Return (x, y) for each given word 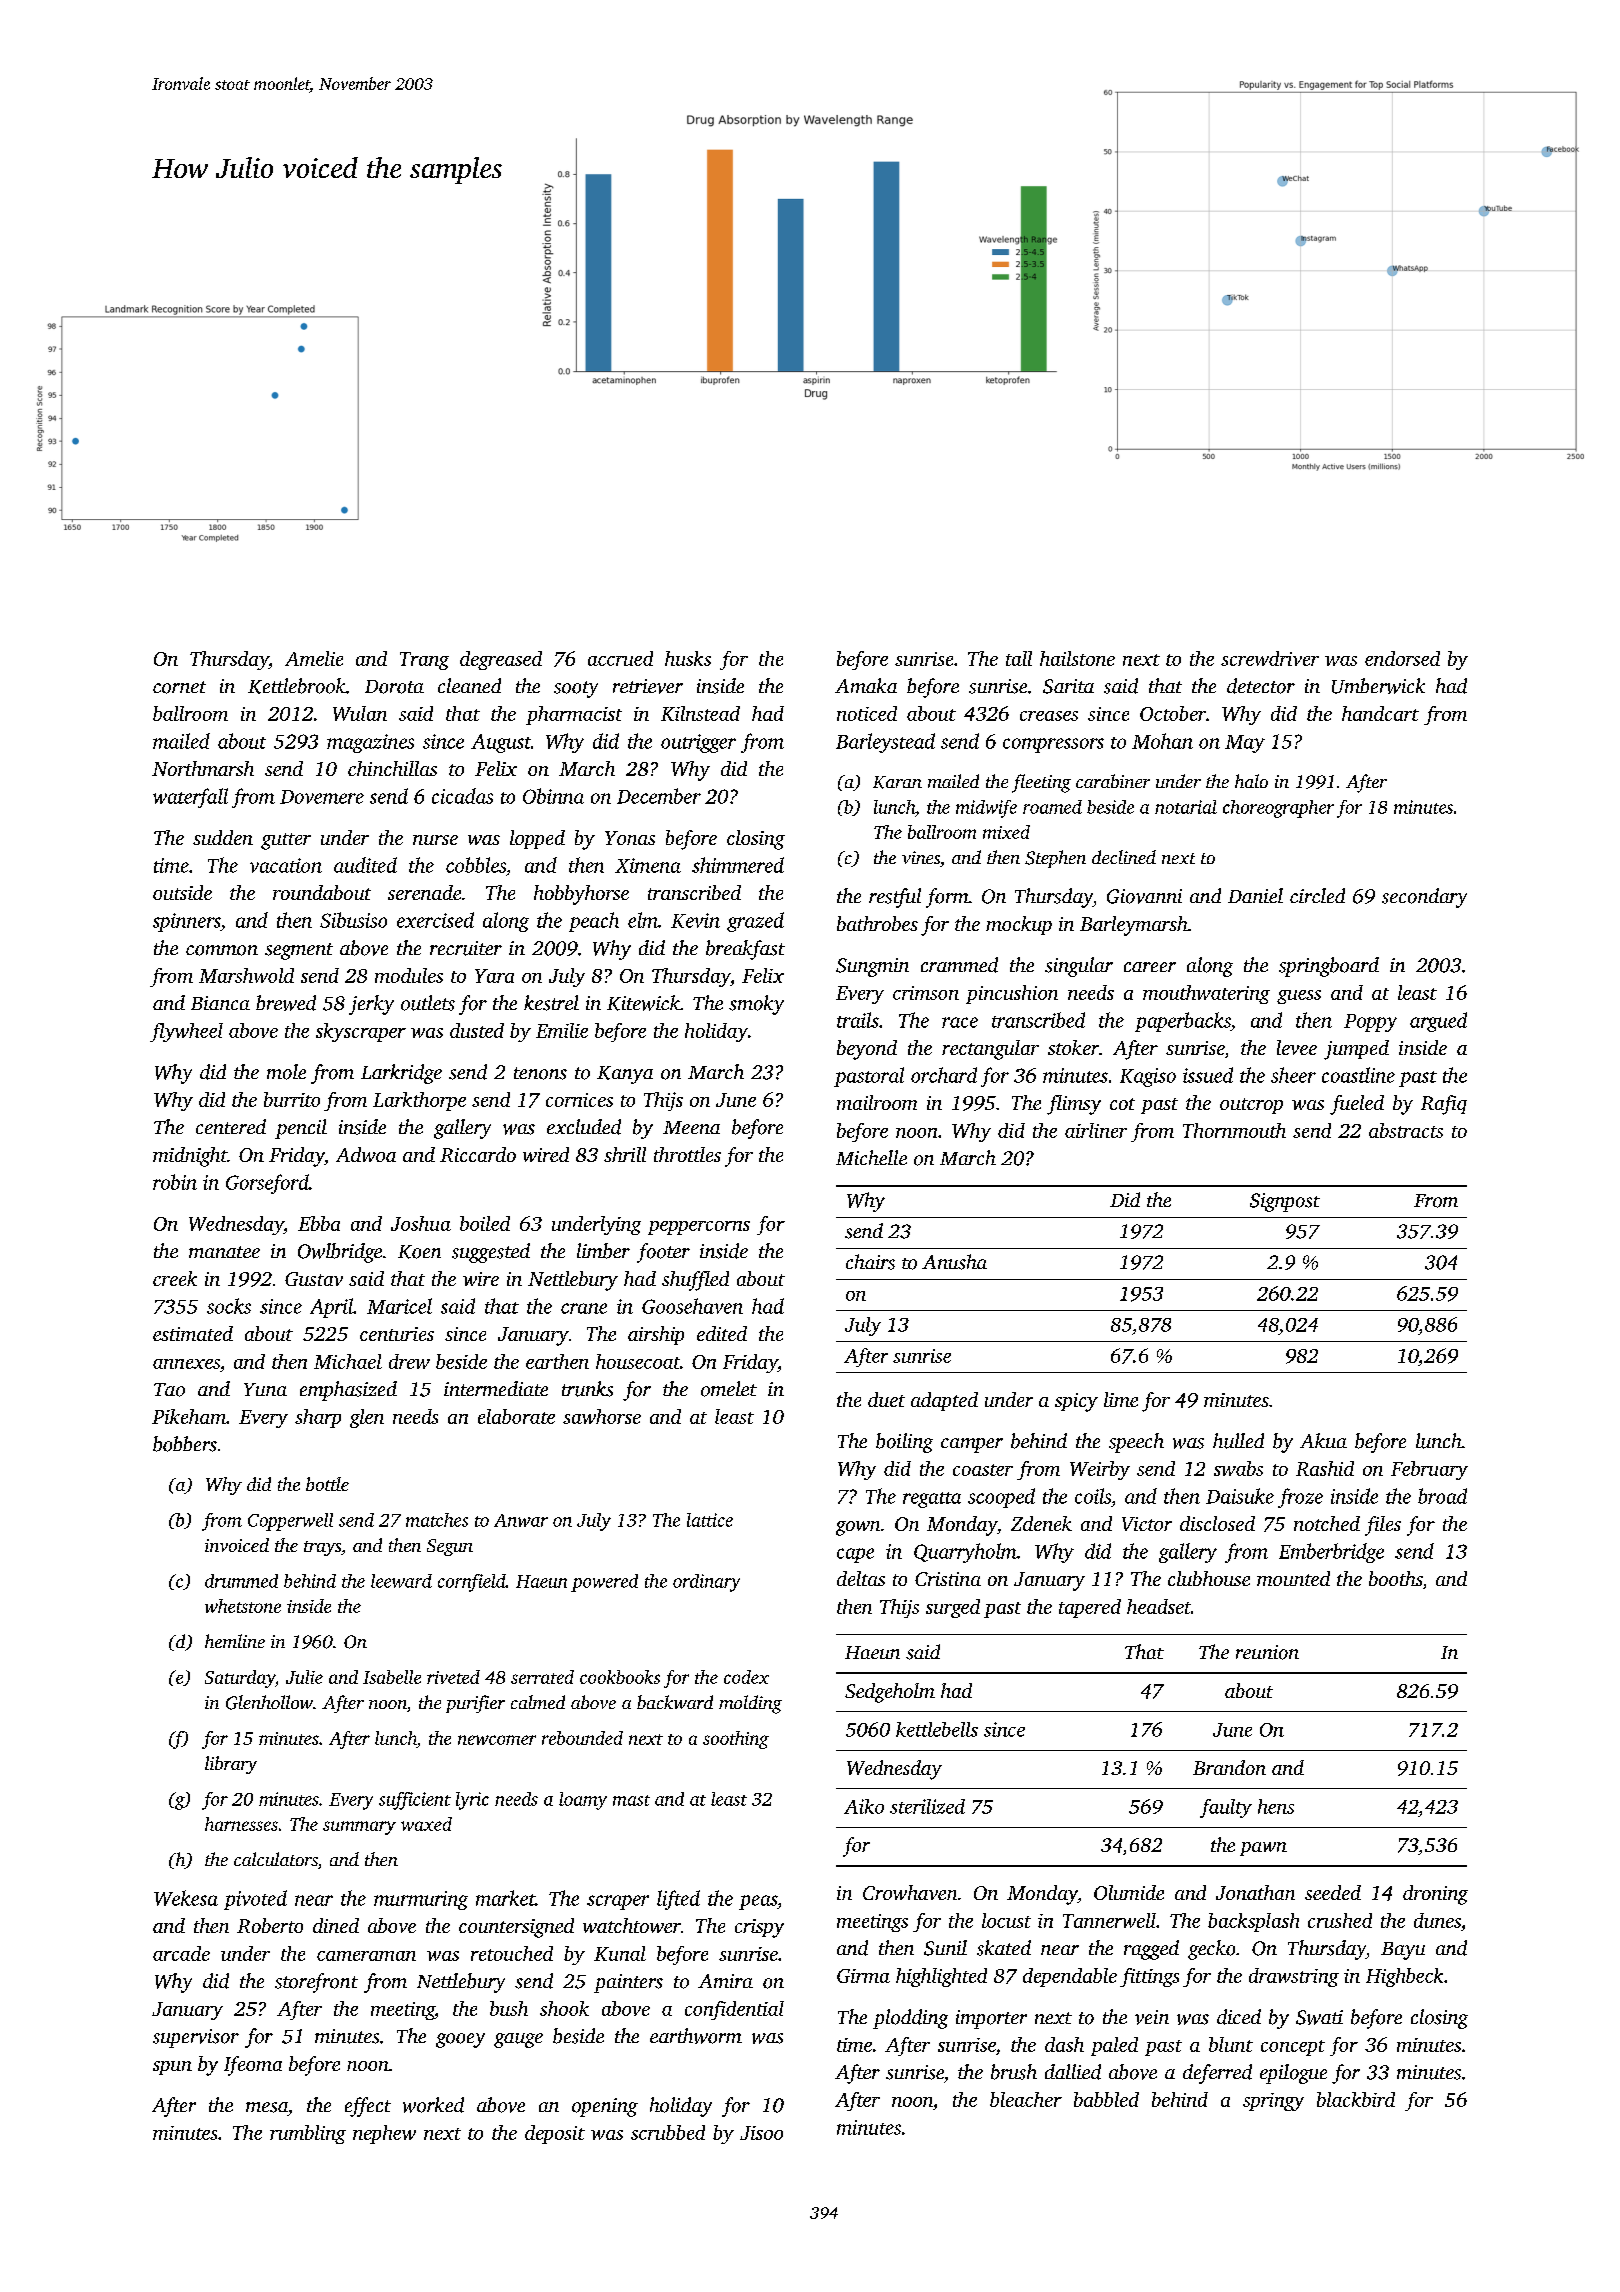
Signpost (1285, 1202)
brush (1014, 2072)
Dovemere (322, 797)
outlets (428, 1003)
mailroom (877, 1102)
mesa (267, 2107)
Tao (169, 1390)
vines (921, 857)
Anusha (954, 1262)
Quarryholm (965, 1553)
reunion (1267, 1652)
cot (1122, 1104)
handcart (1380, 713)
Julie (304, 1677)
